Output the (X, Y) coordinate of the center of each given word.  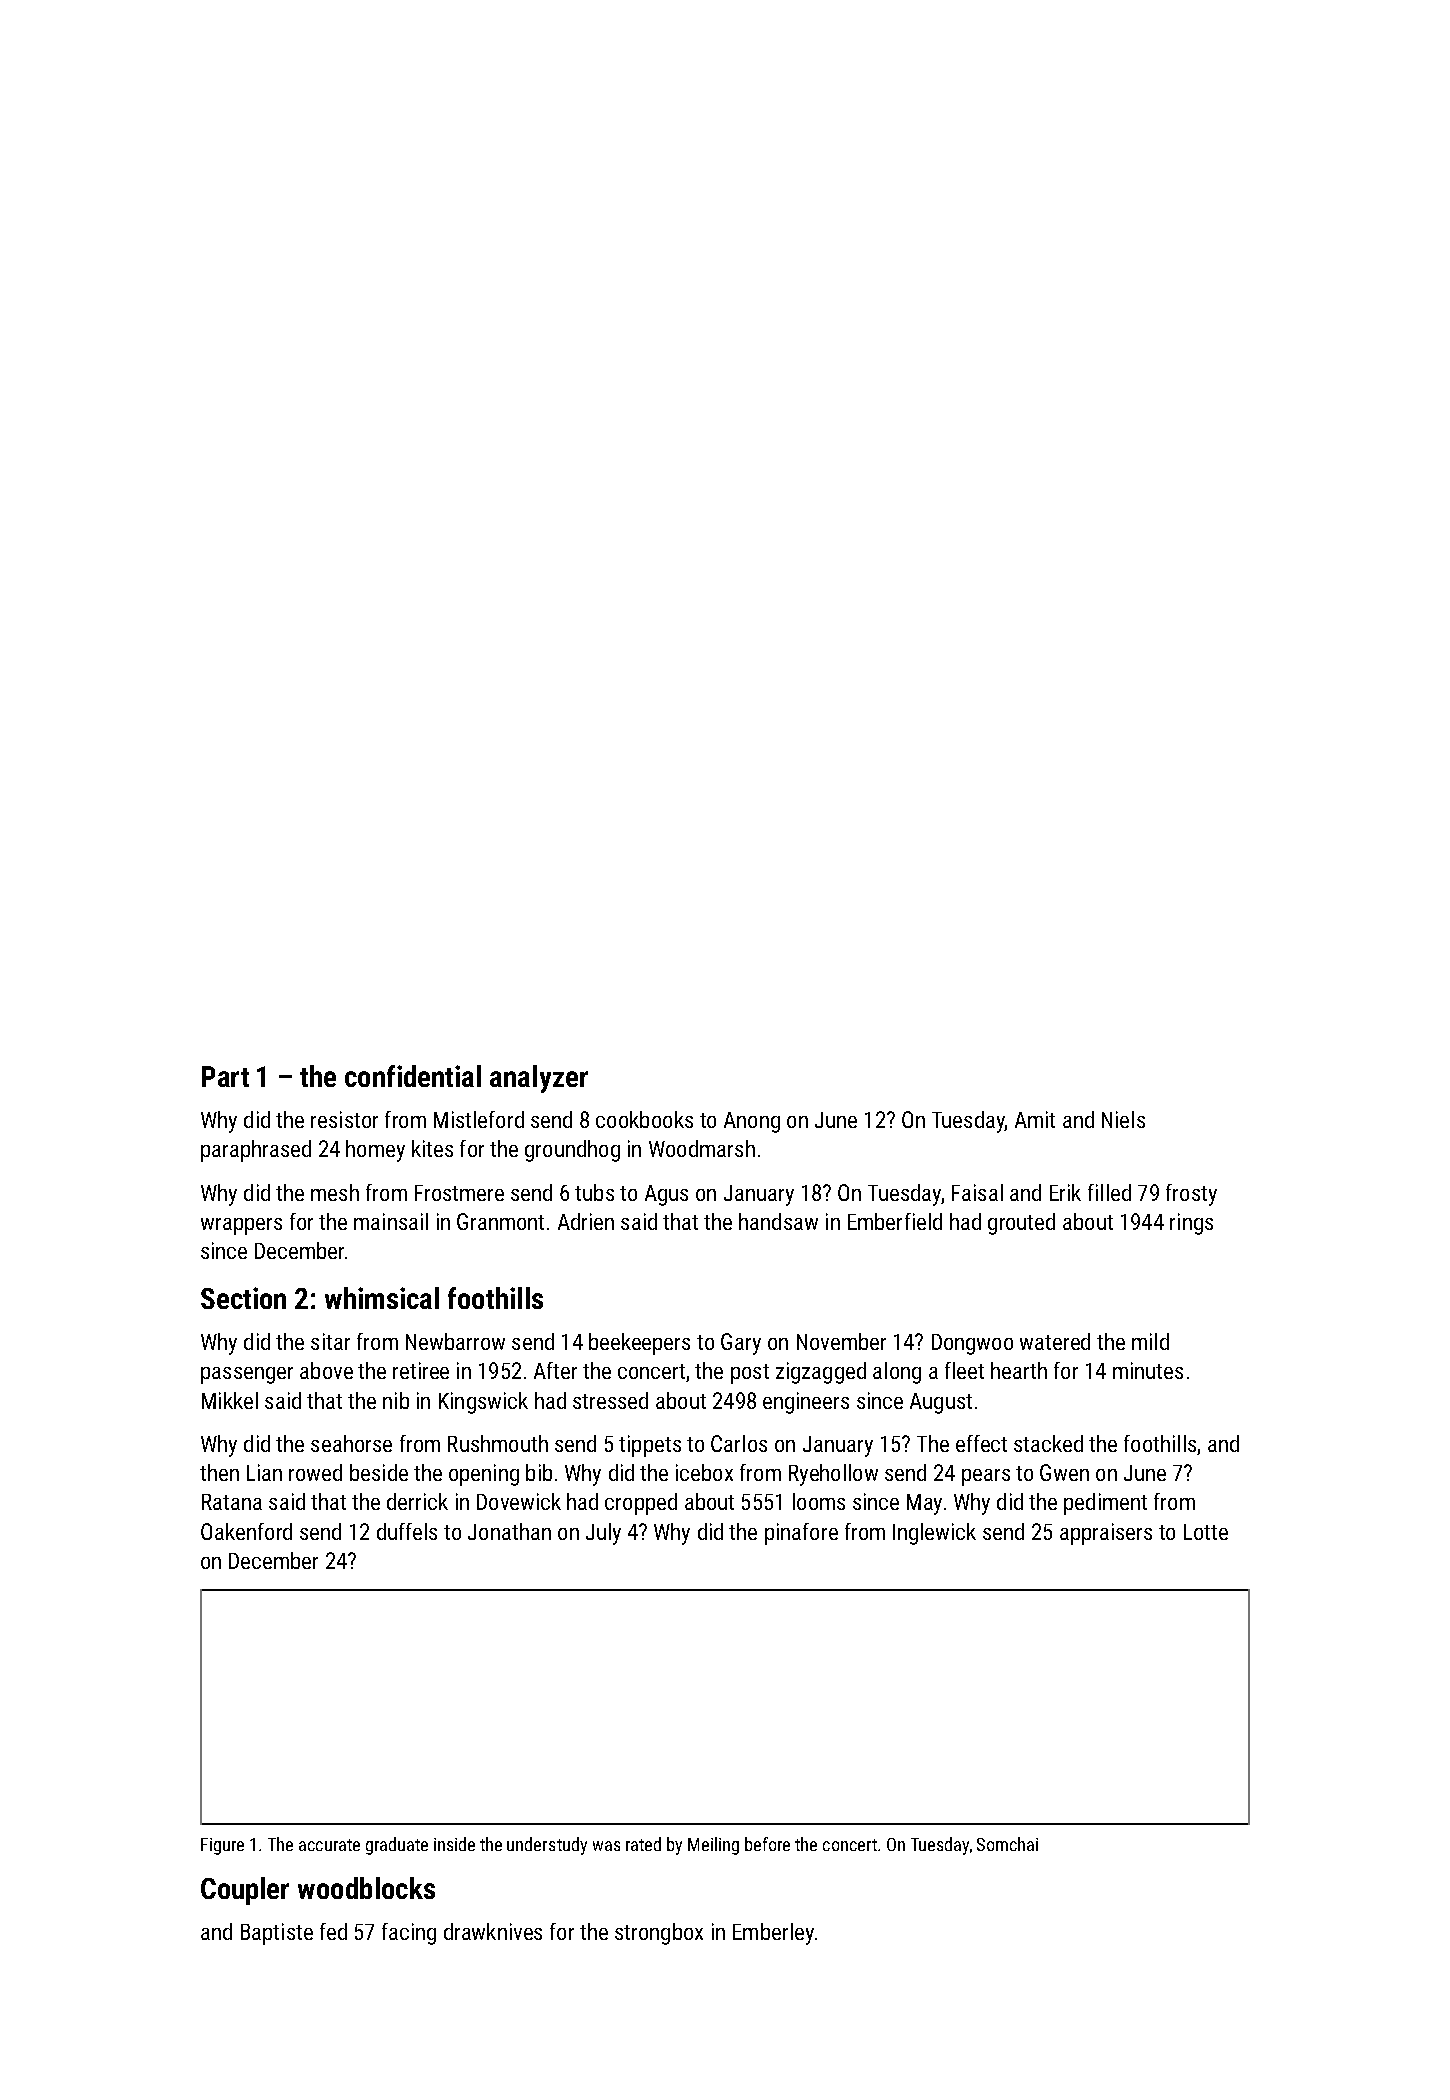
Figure (222, 1846)
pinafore (801, 1534)
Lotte (1206, 1532)
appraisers (1106, 1534)
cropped (641, 1504)
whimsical (382, 1298)
